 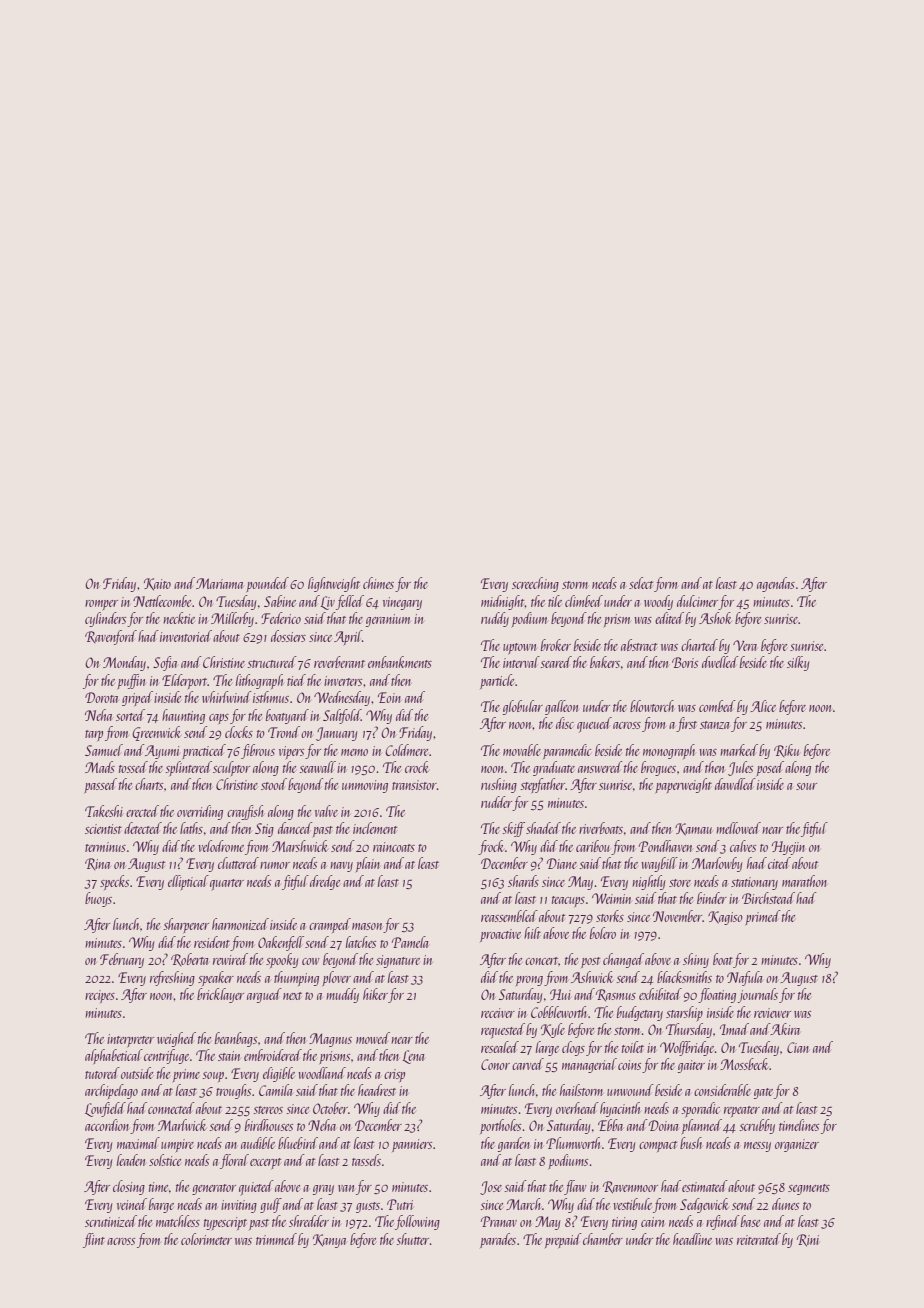 I want to click on abstract, so click(x=639, y=645).
